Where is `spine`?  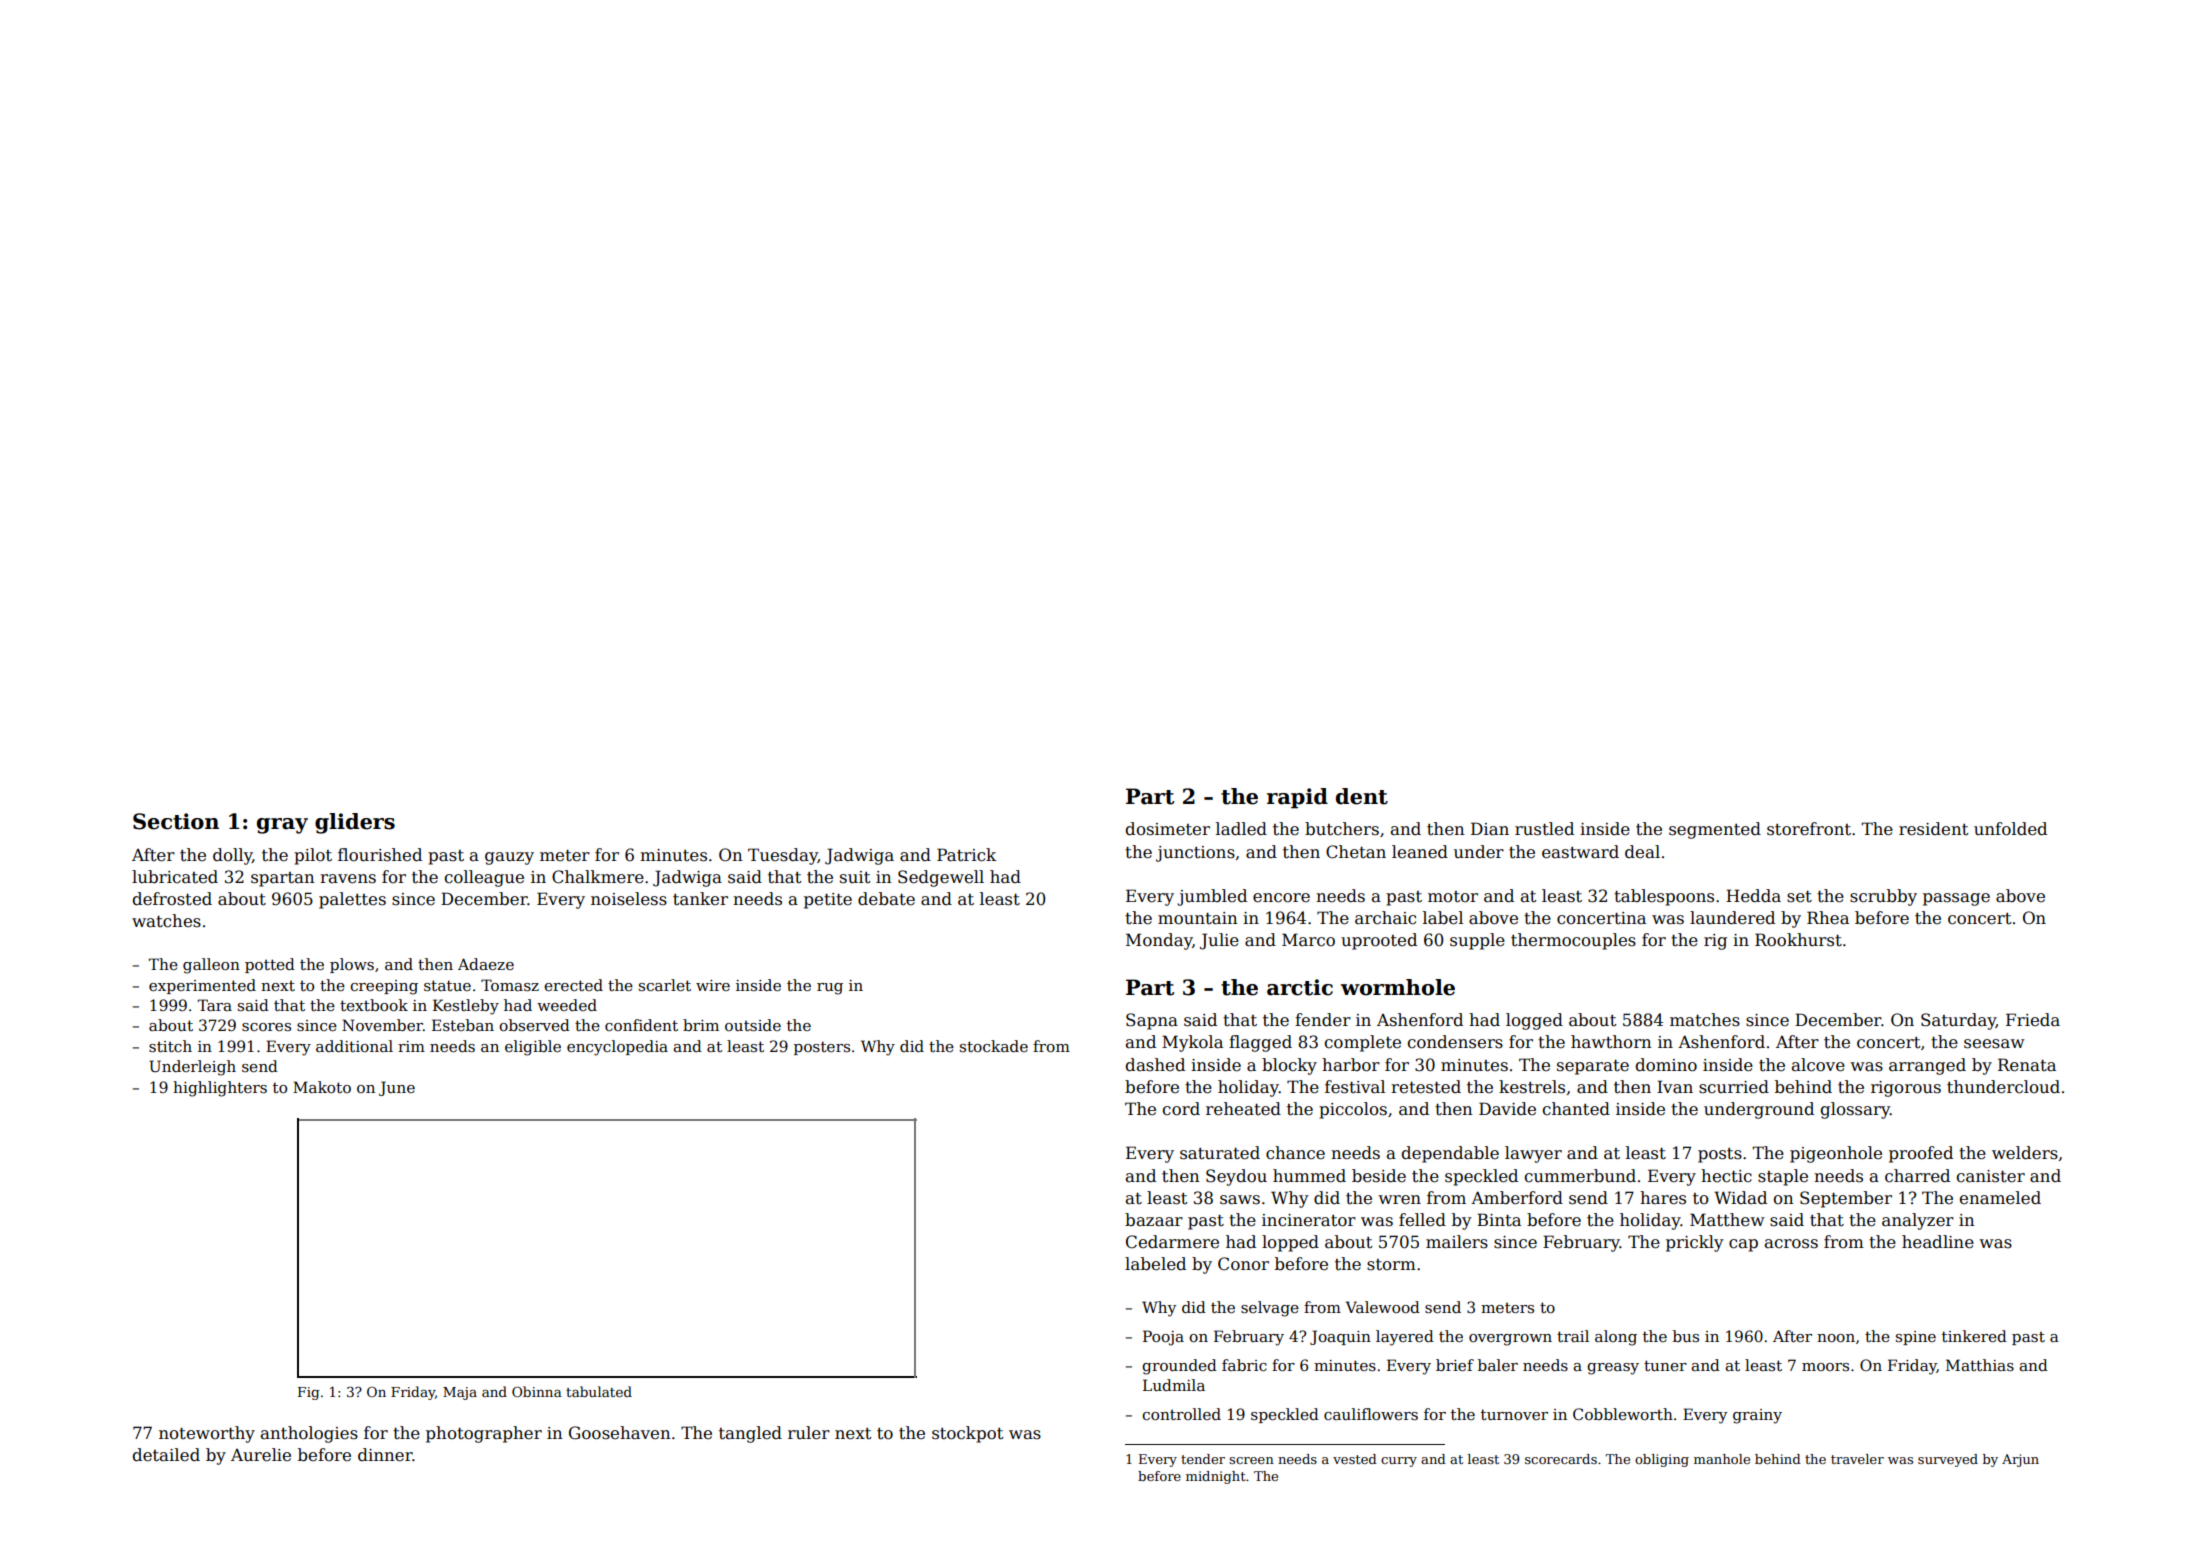
spine is located at coordinates (1916, 1338).
